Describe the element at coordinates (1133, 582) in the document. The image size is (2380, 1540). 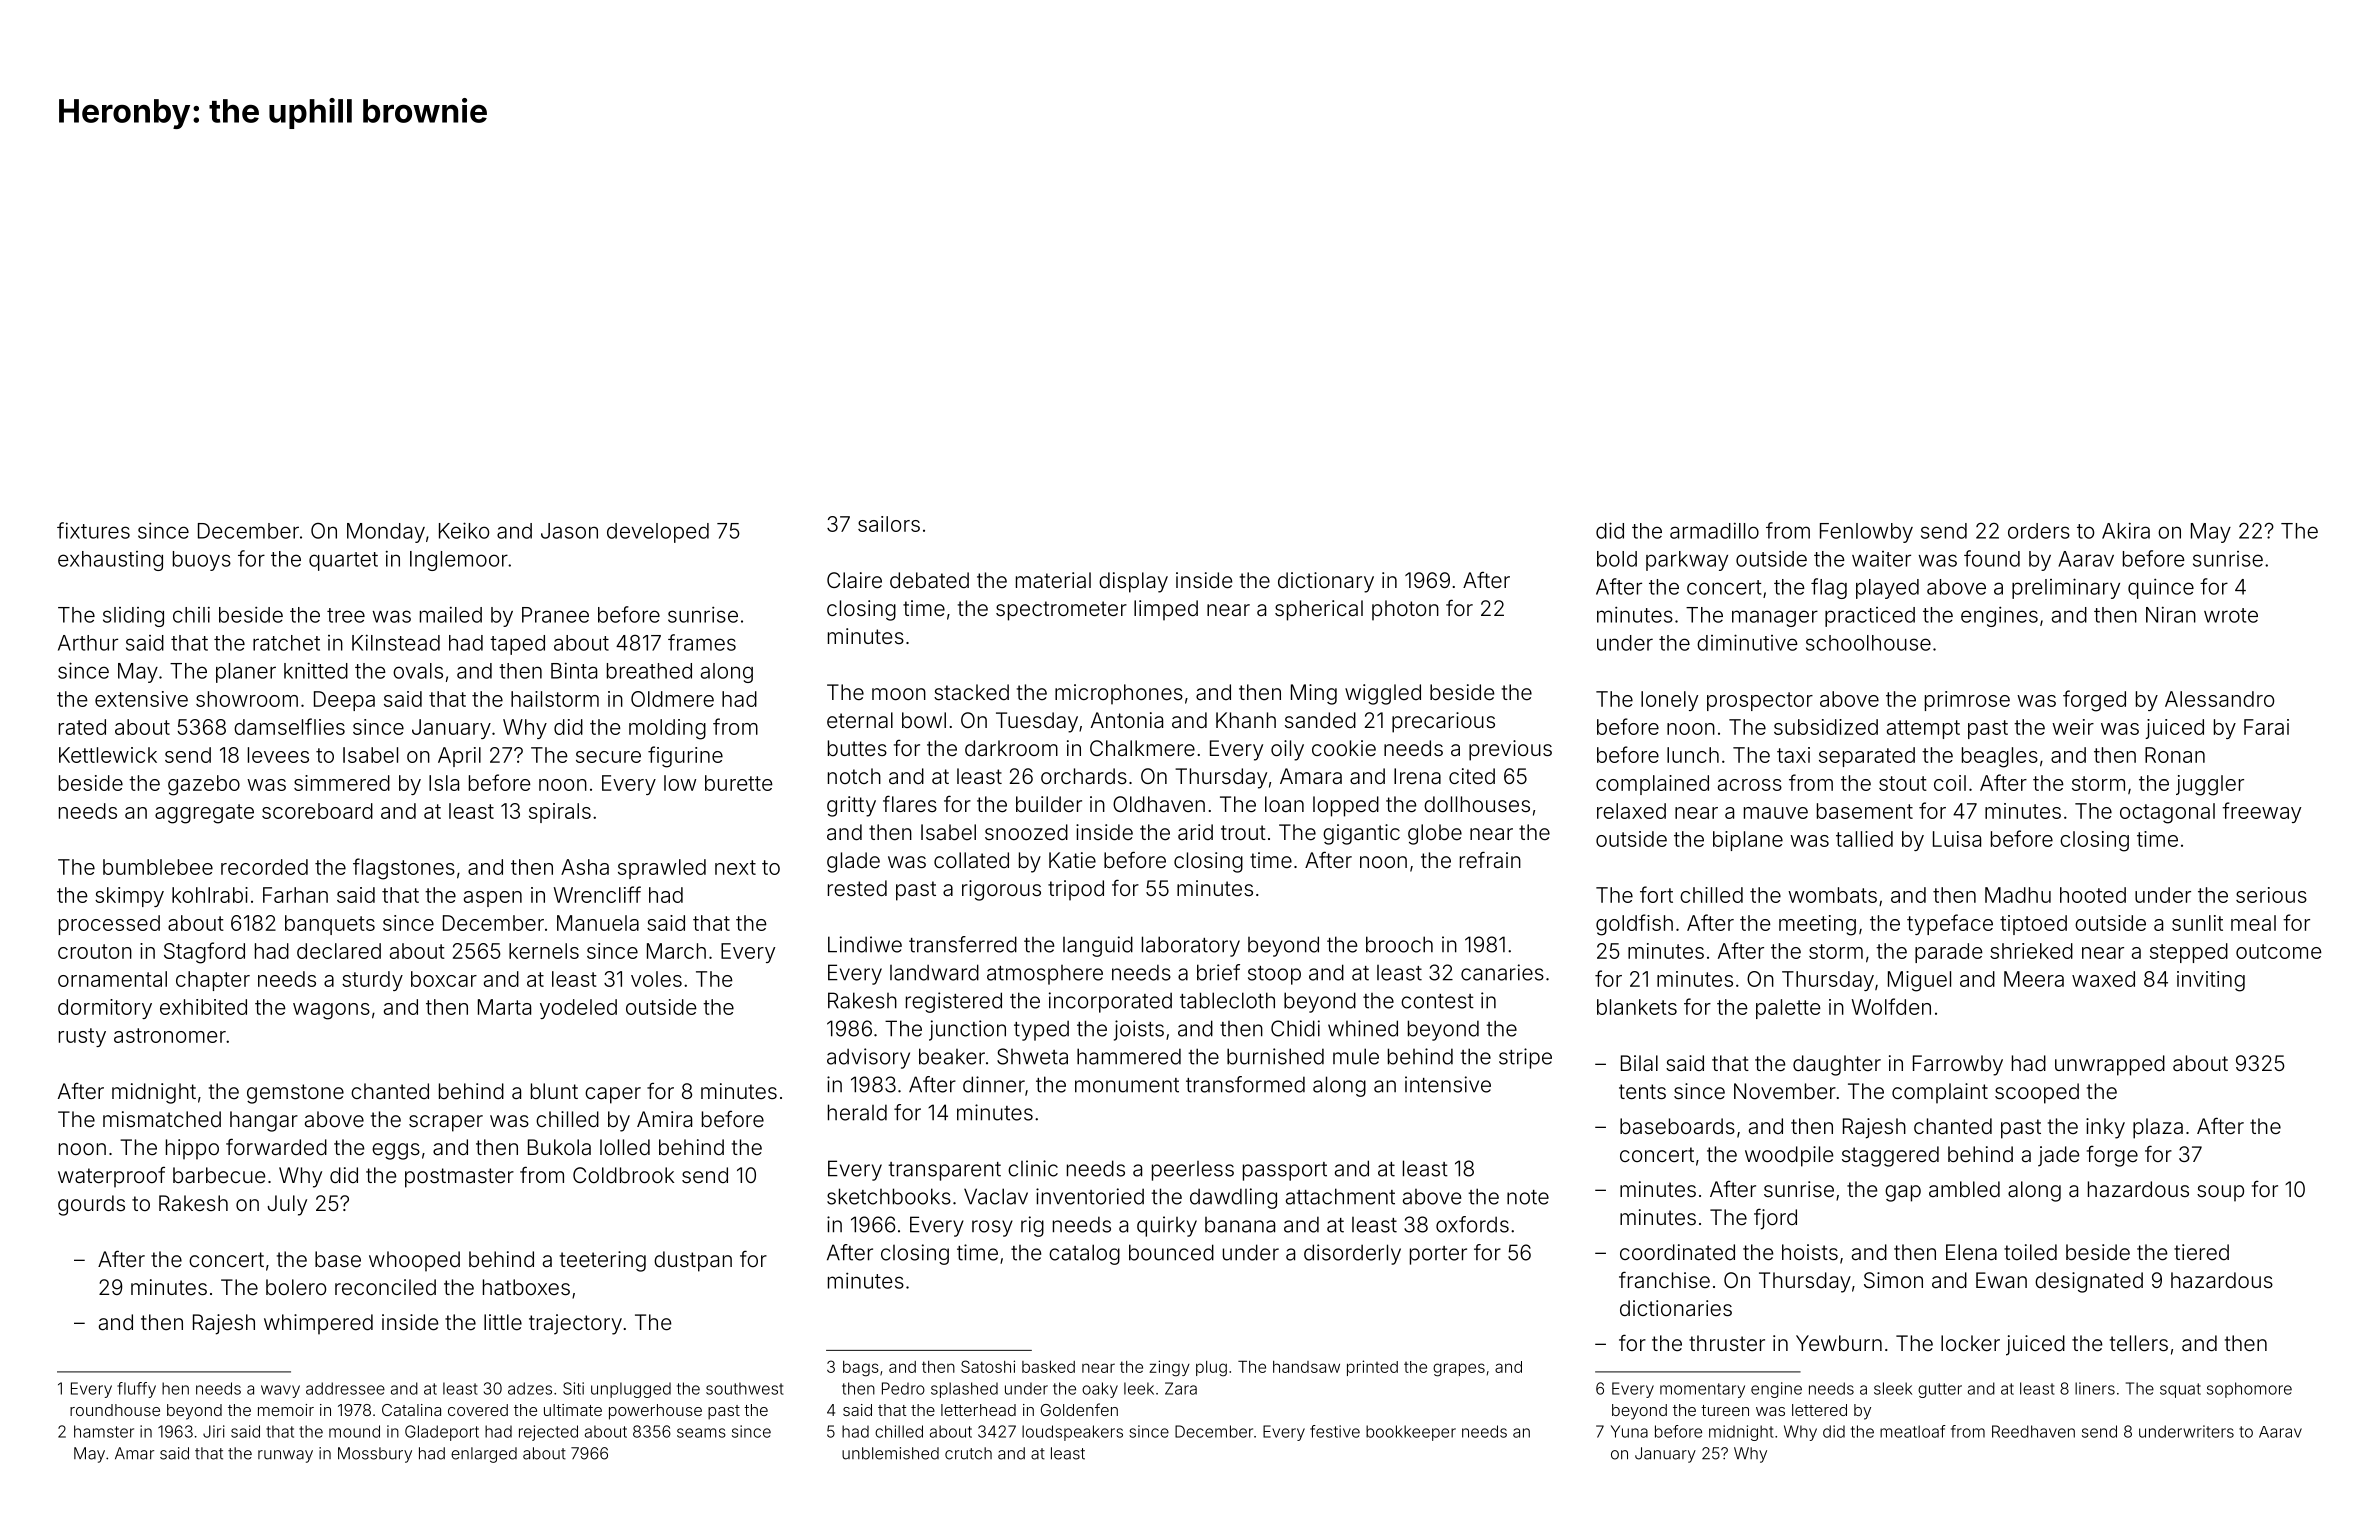
I see `display` at that location.
